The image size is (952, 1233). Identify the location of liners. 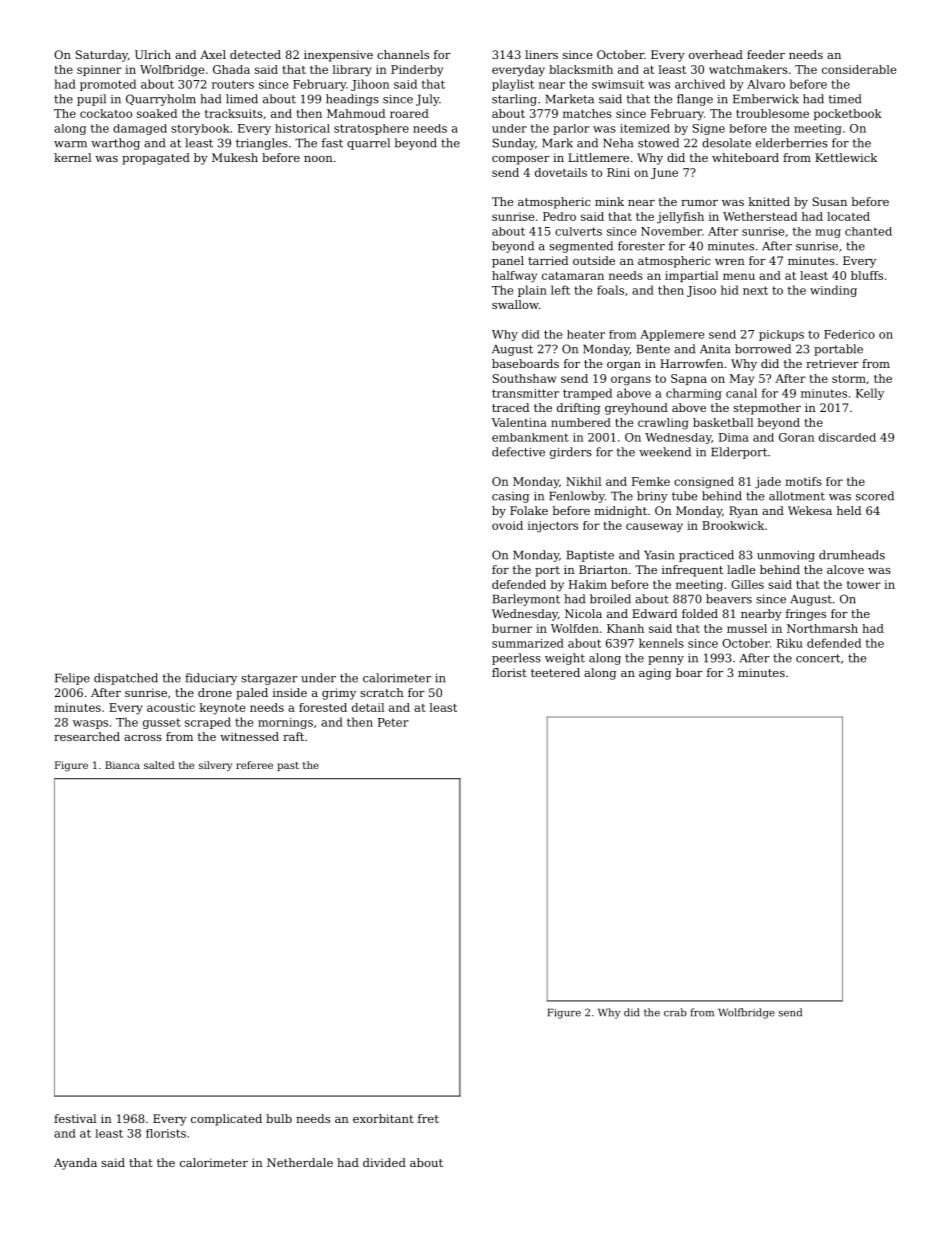
(541, 54).
